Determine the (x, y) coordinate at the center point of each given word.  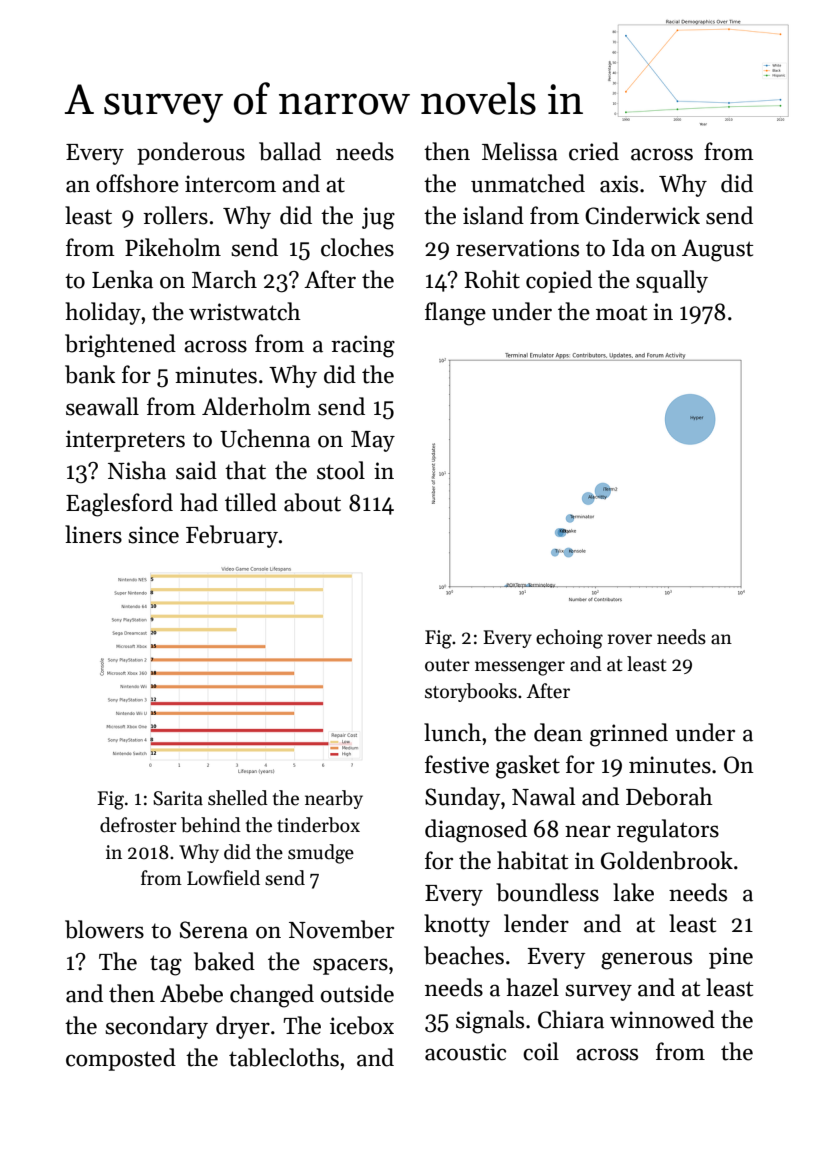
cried (594, 151)
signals (490, 1022)
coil (541, 1051)
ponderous (191, 153)
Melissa (520, 151)
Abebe (191, 993)
